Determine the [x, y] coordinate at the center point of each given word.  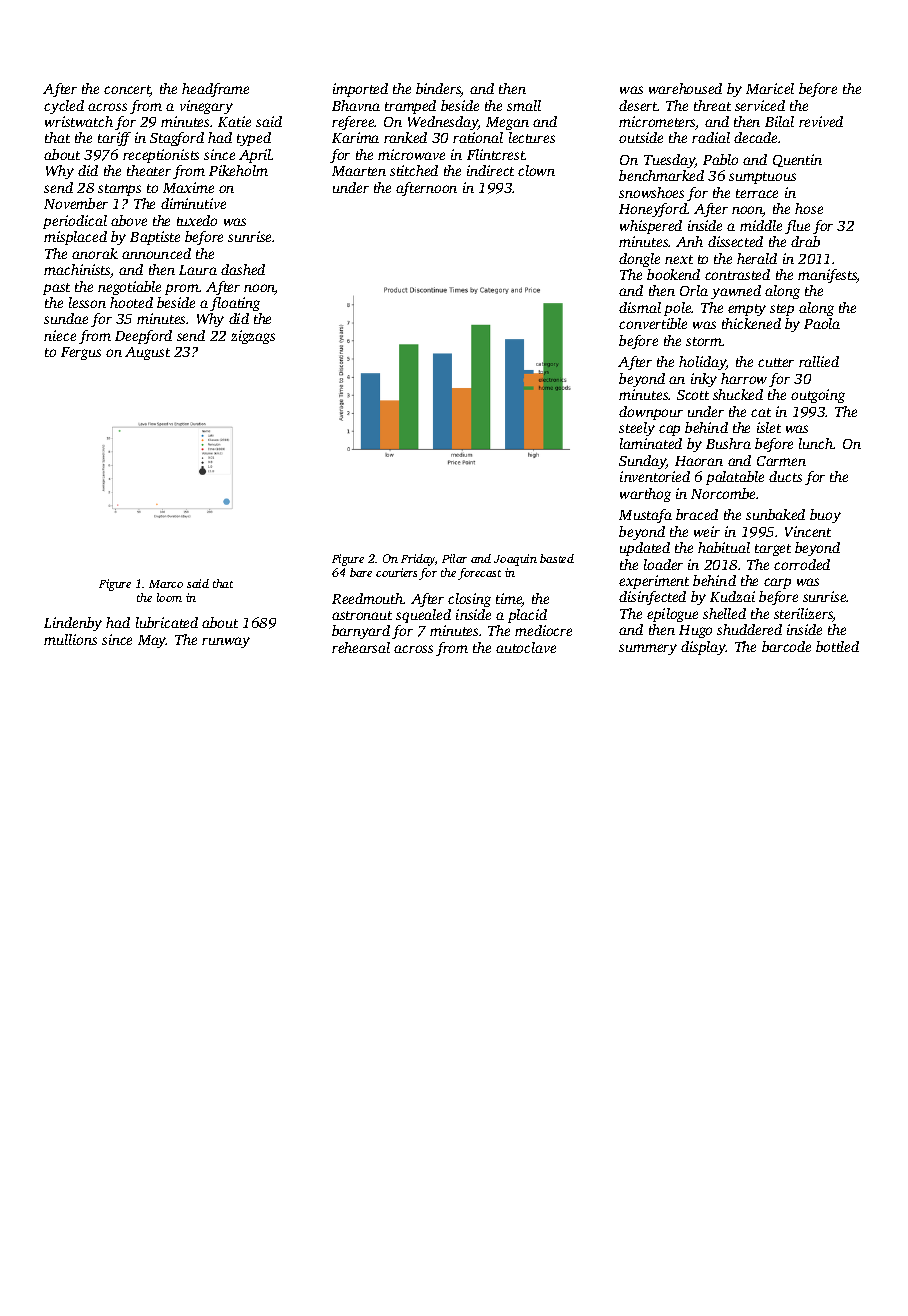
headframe [215, 90]
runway [226, 642]
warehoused [685, 88]
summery [648, 649]
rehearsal [361, 647]
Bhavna [356, 105]
